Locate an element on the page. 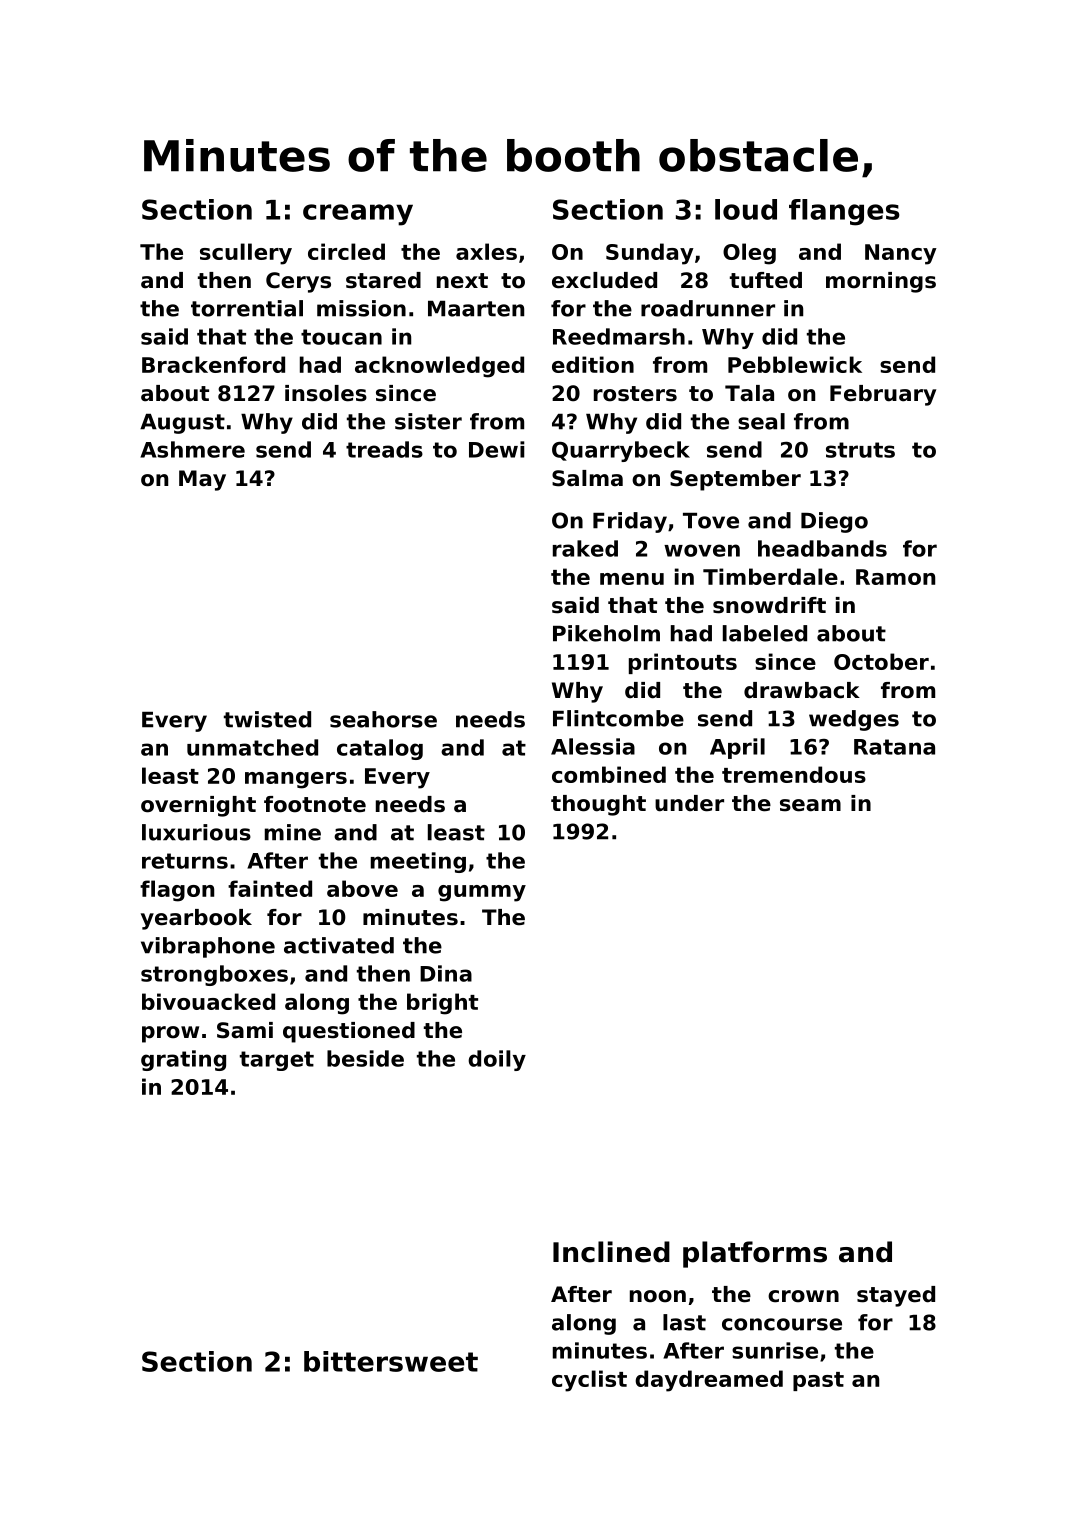 The width and height of the page is (1077, 1523). thought is located at coordinates (598, 805).
